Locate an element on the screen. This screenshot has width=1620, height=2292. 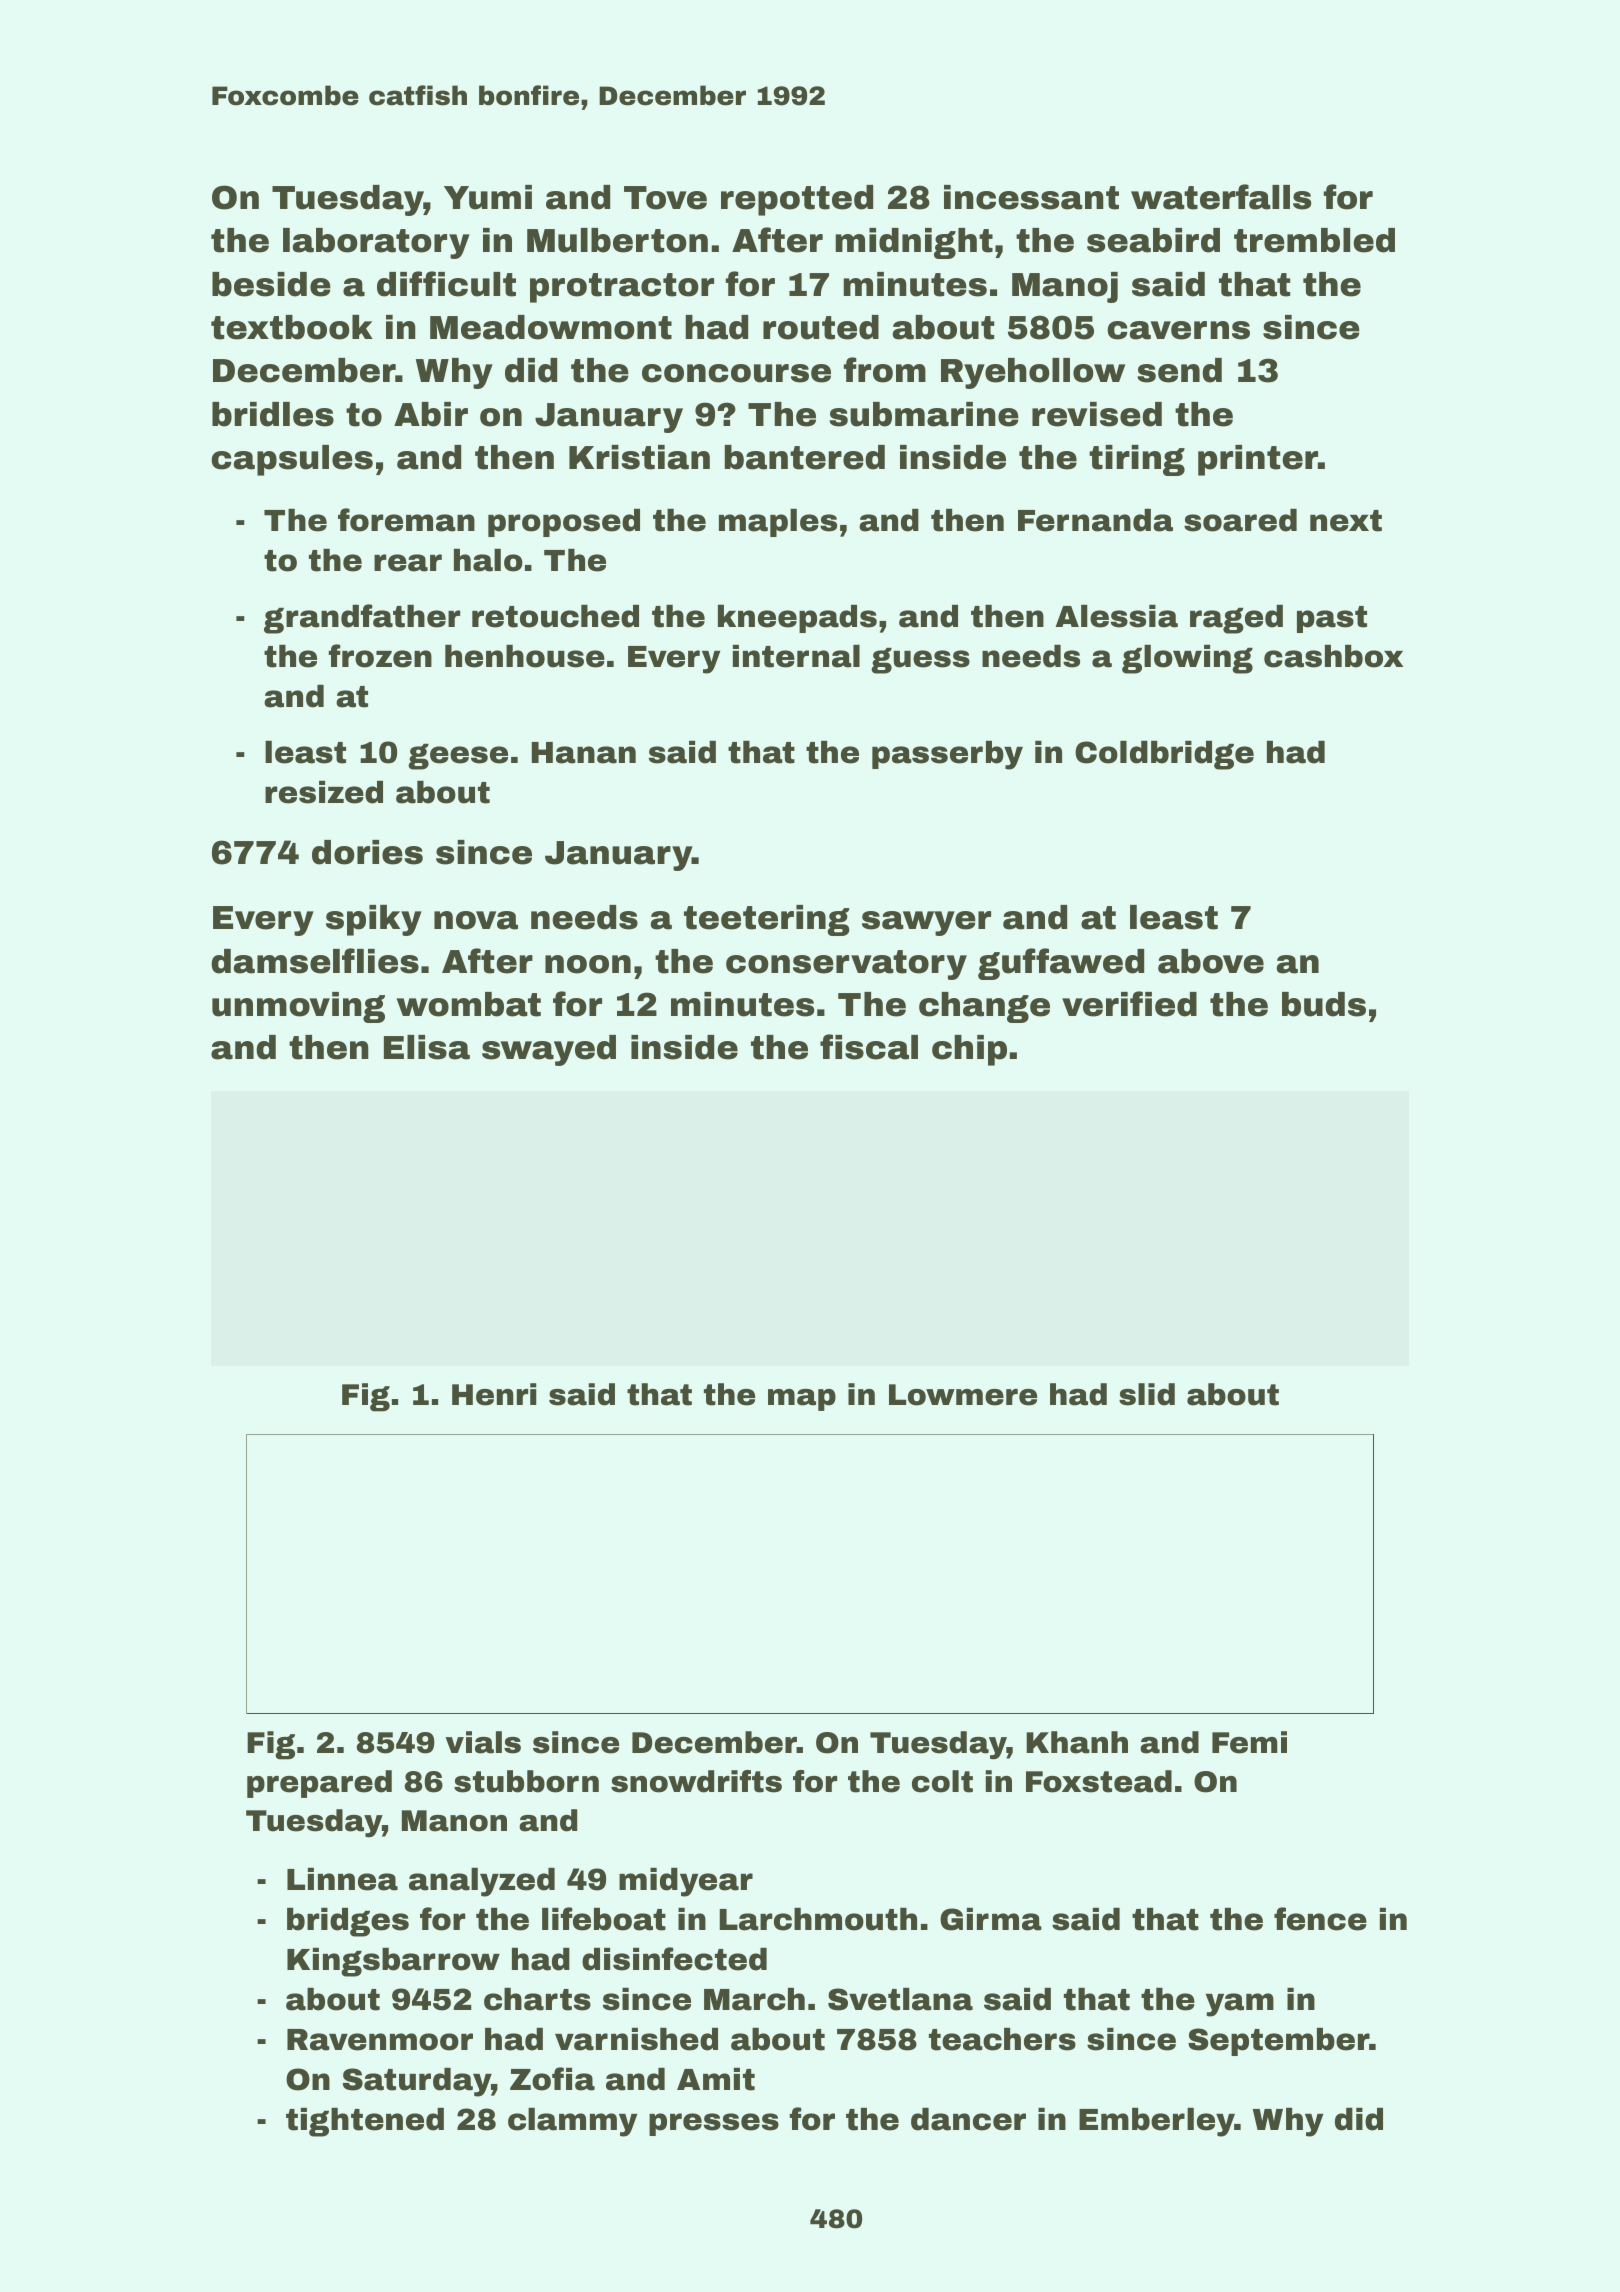
Henri is located at coordinates (494, 1394).
